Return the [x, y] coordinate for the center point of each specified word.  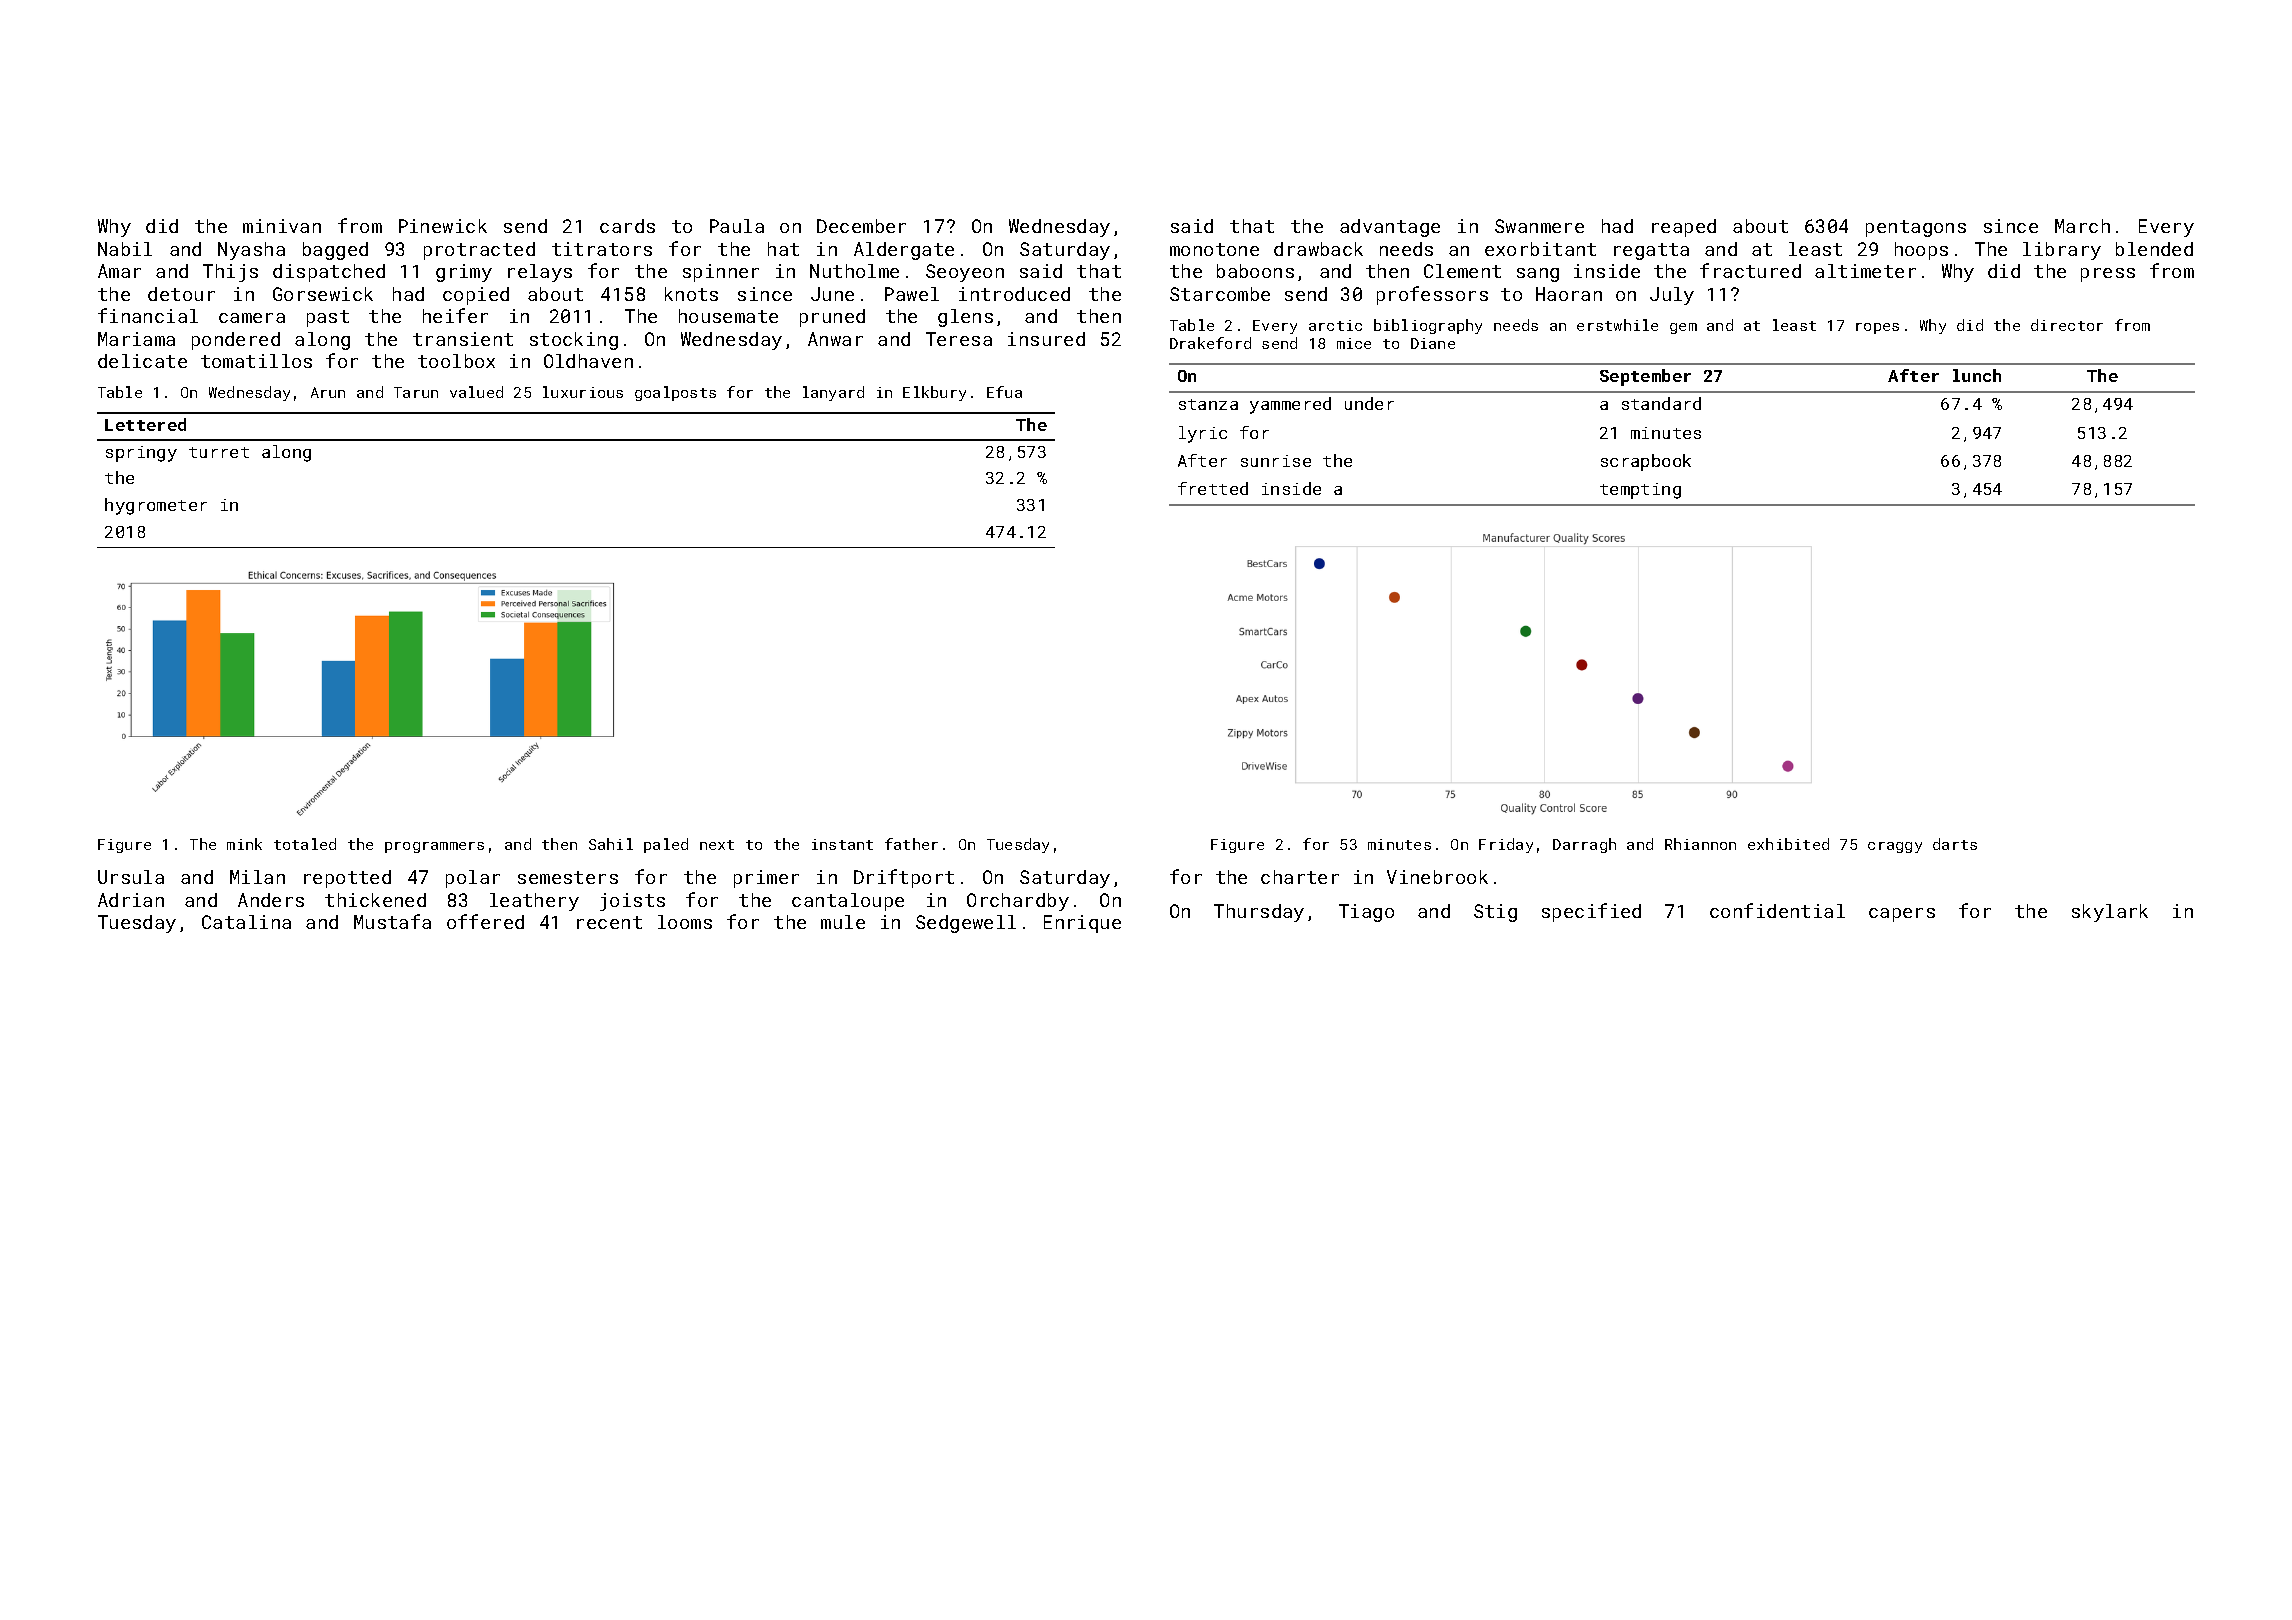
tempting [1640, 491]
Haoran [1569, 294]
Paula [737, 226]
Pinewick [443, 226]
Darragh [1584, 845]
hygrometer [156, 506]
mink [244, 844]
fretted [1213, 488]
